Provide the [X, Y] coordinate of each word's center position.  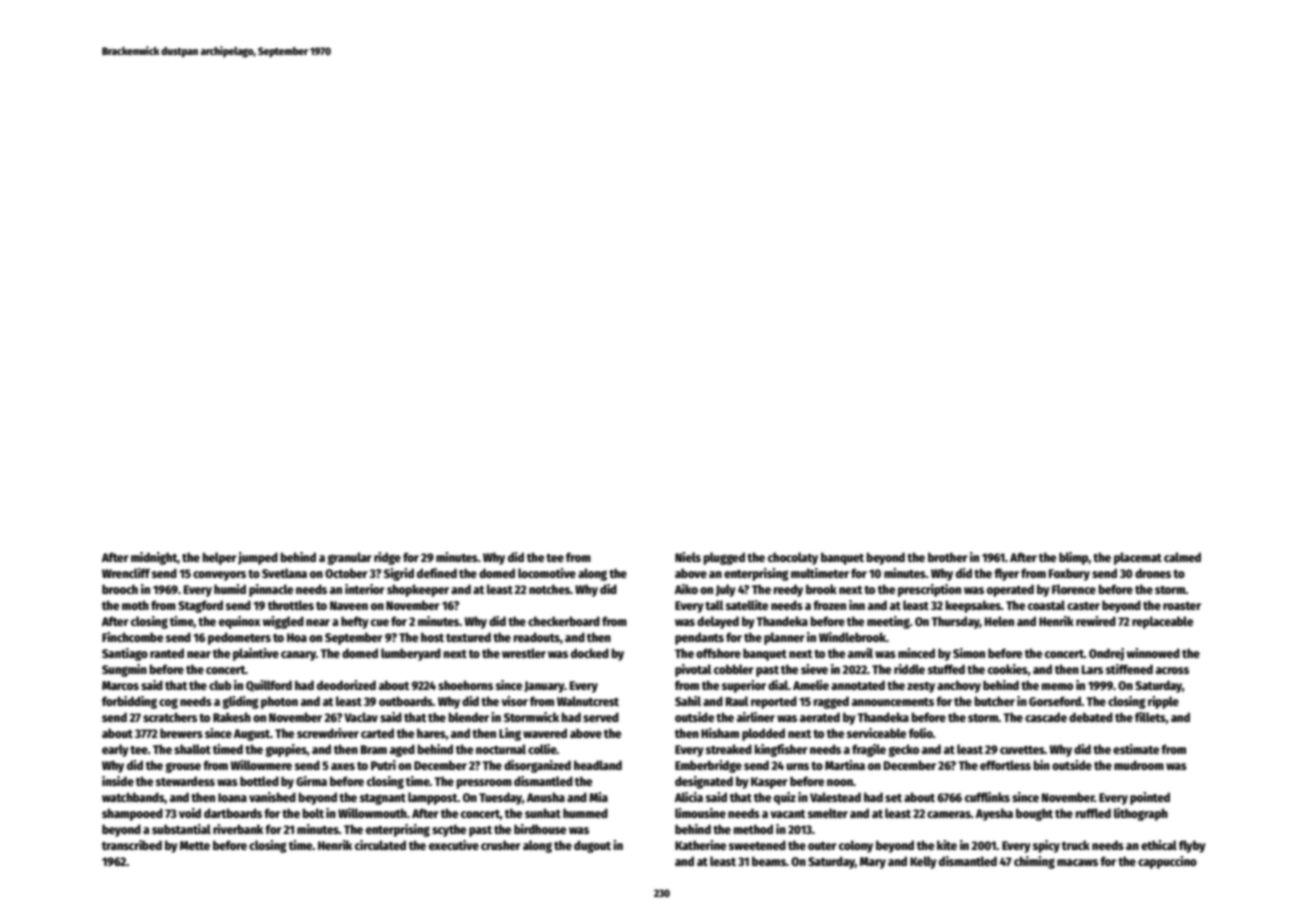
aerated [820, 717]
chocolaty [793, 558]
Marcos [120, 685]
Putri [383, 765]
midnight [154, 558]
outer [822, 846]
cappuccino [1167, 862]
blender [469, 717]
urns [797, 766]
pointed [1150, 798]
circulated [380, 845]
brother [948, 557]
